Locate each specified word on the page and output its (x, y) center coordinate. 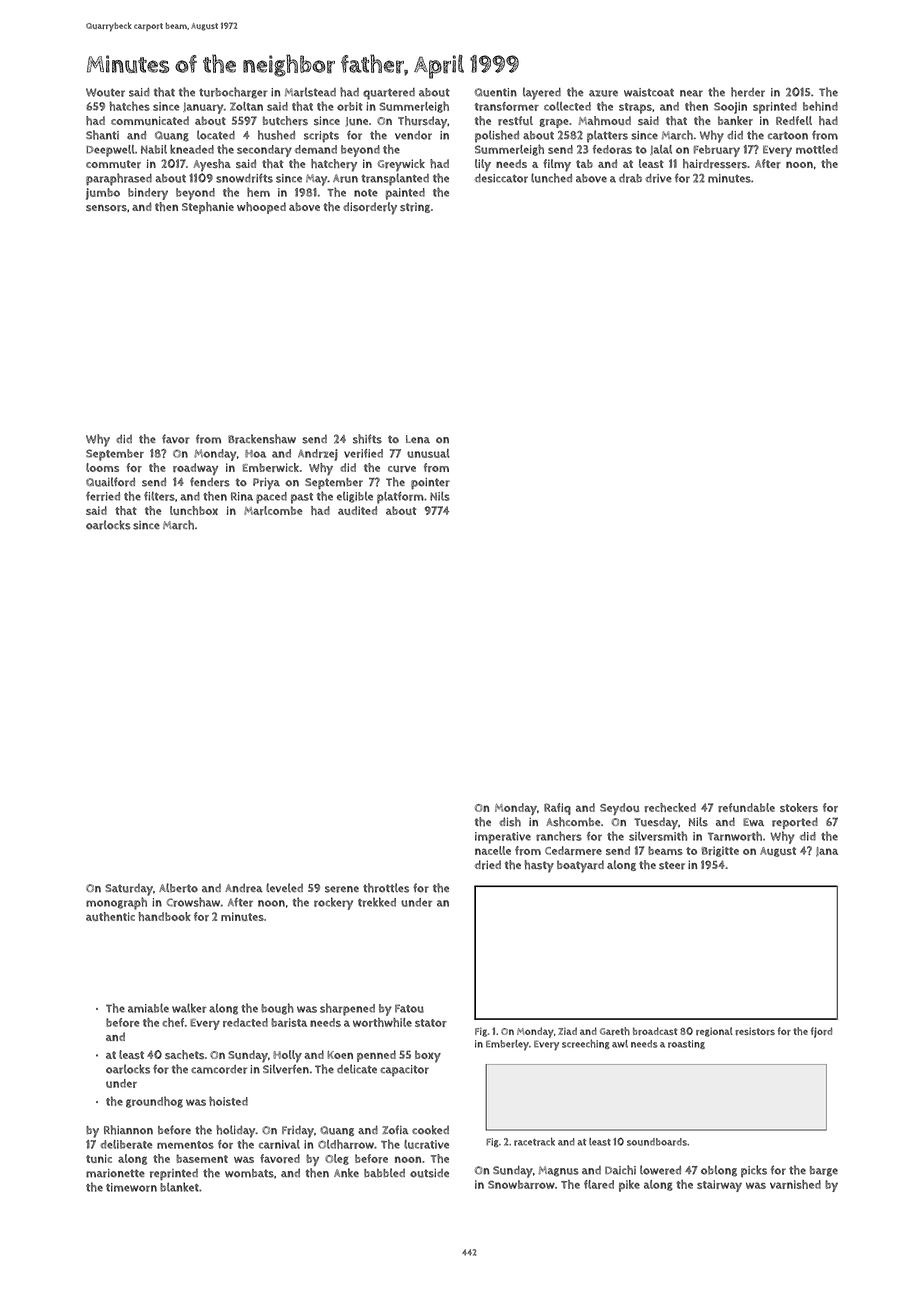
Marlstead (310, 92)
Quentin (496, 92)
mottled (817, 149)
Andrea (244, 888)
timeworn (131, 1187)
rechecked (670, 807)
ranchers (559, 836)
